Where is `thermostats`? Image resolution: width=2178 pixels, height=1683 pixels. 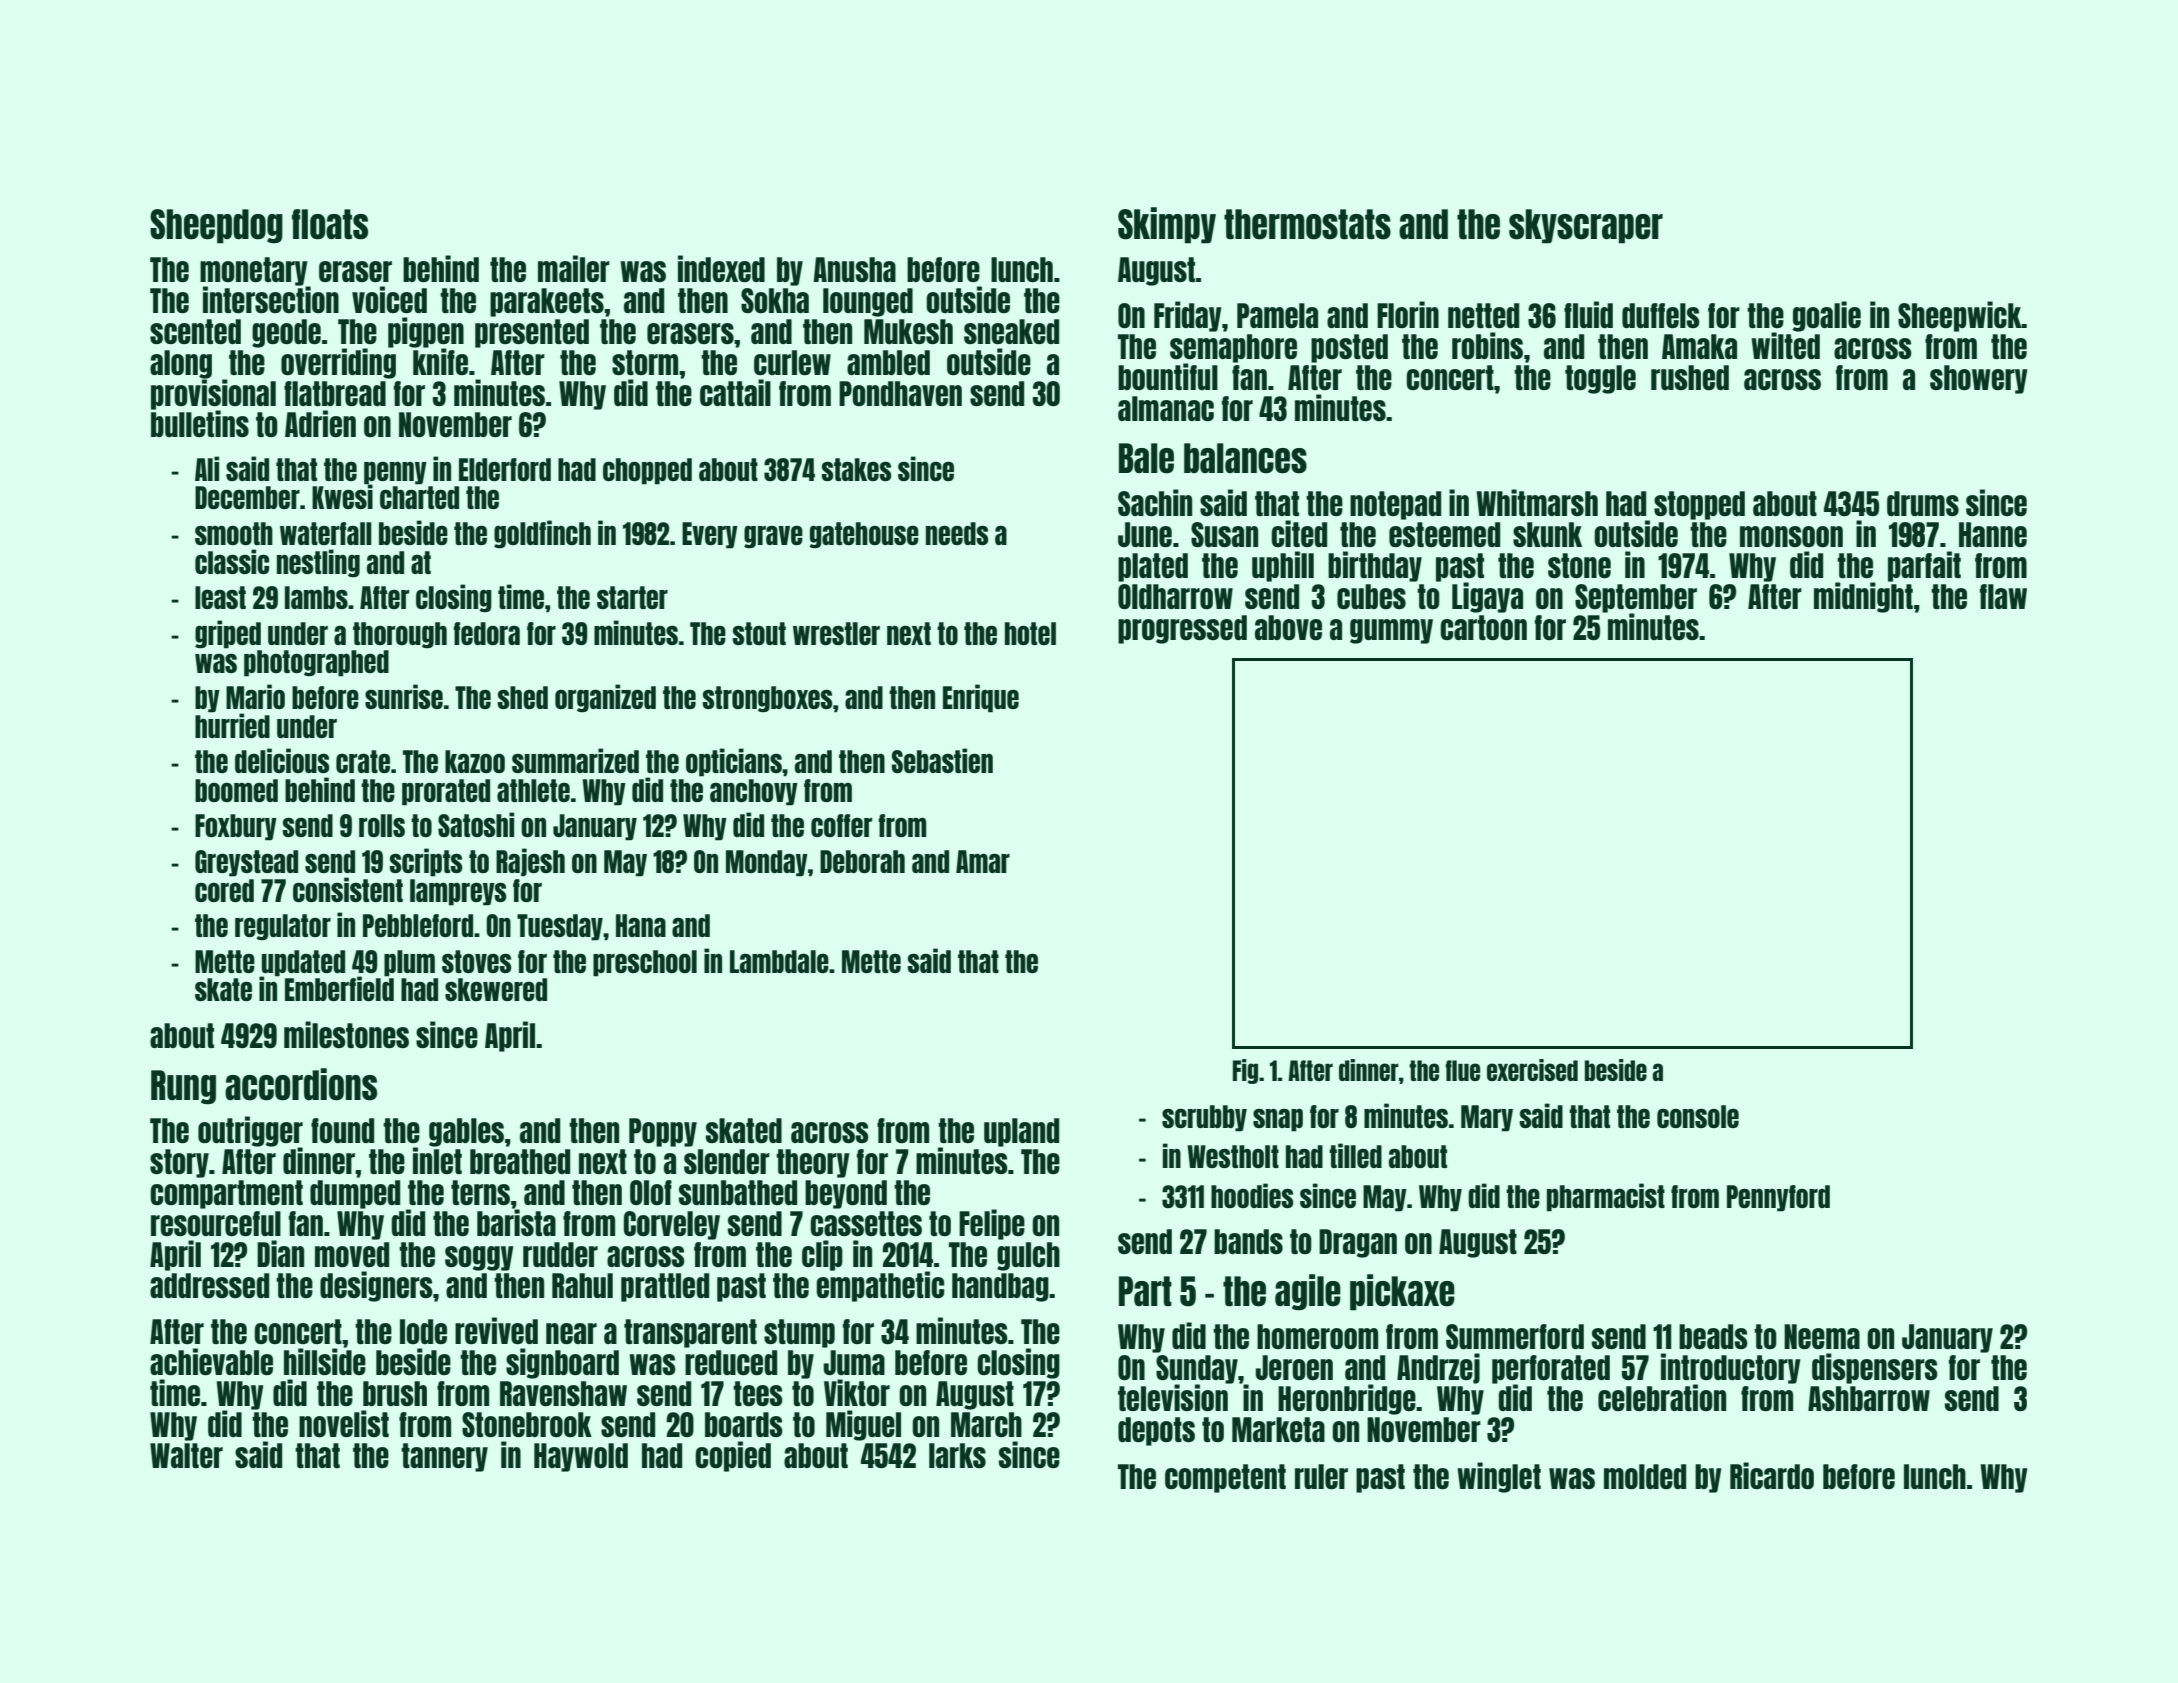
thermostats is located at coordinates (1307, 224).
